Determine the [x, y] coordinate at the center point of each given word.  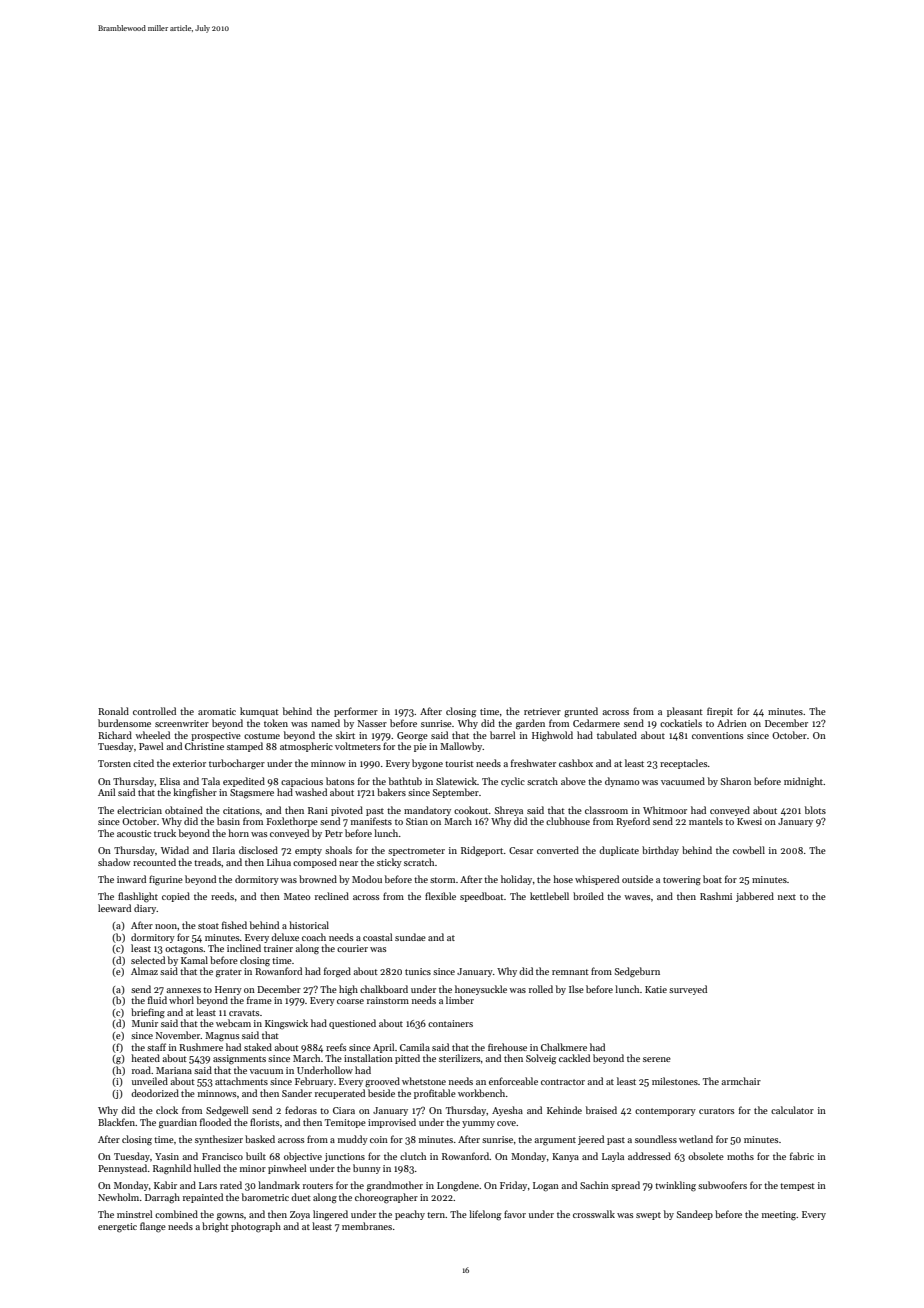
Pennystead [122, 1169]
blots [815, 810]
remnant [570, 972]
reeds [222, 896]
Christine [204, 746]
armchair [741, 1081]
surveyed [688, 990]
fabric [802, 1156]
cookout [471, 810]
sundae [410, 937]
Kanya [565, 1157]
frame [259, 1000]
